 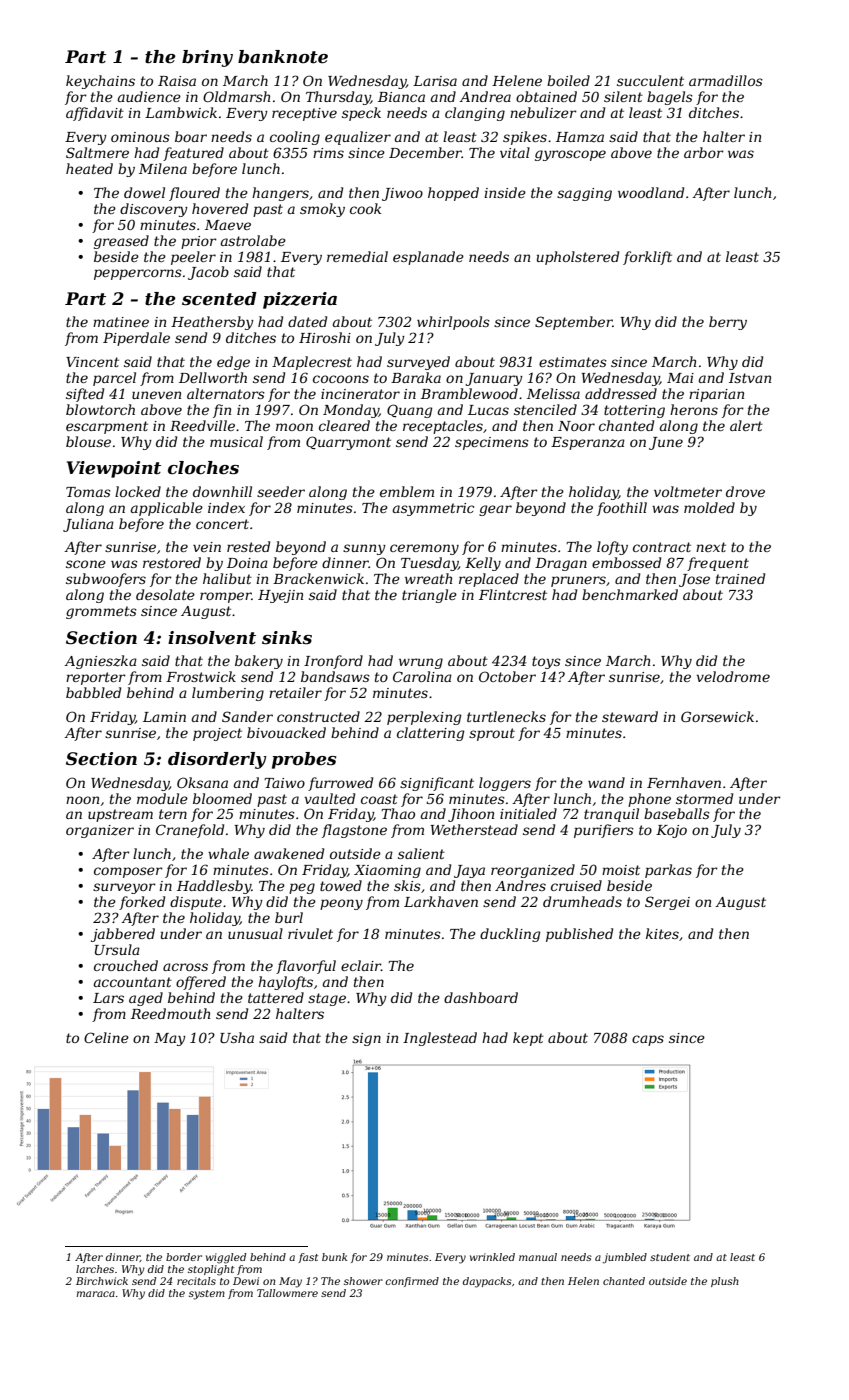 What do you see at coordinates (283, 57) in the document?
I see `banknote` at bounding box center [283, 57].
